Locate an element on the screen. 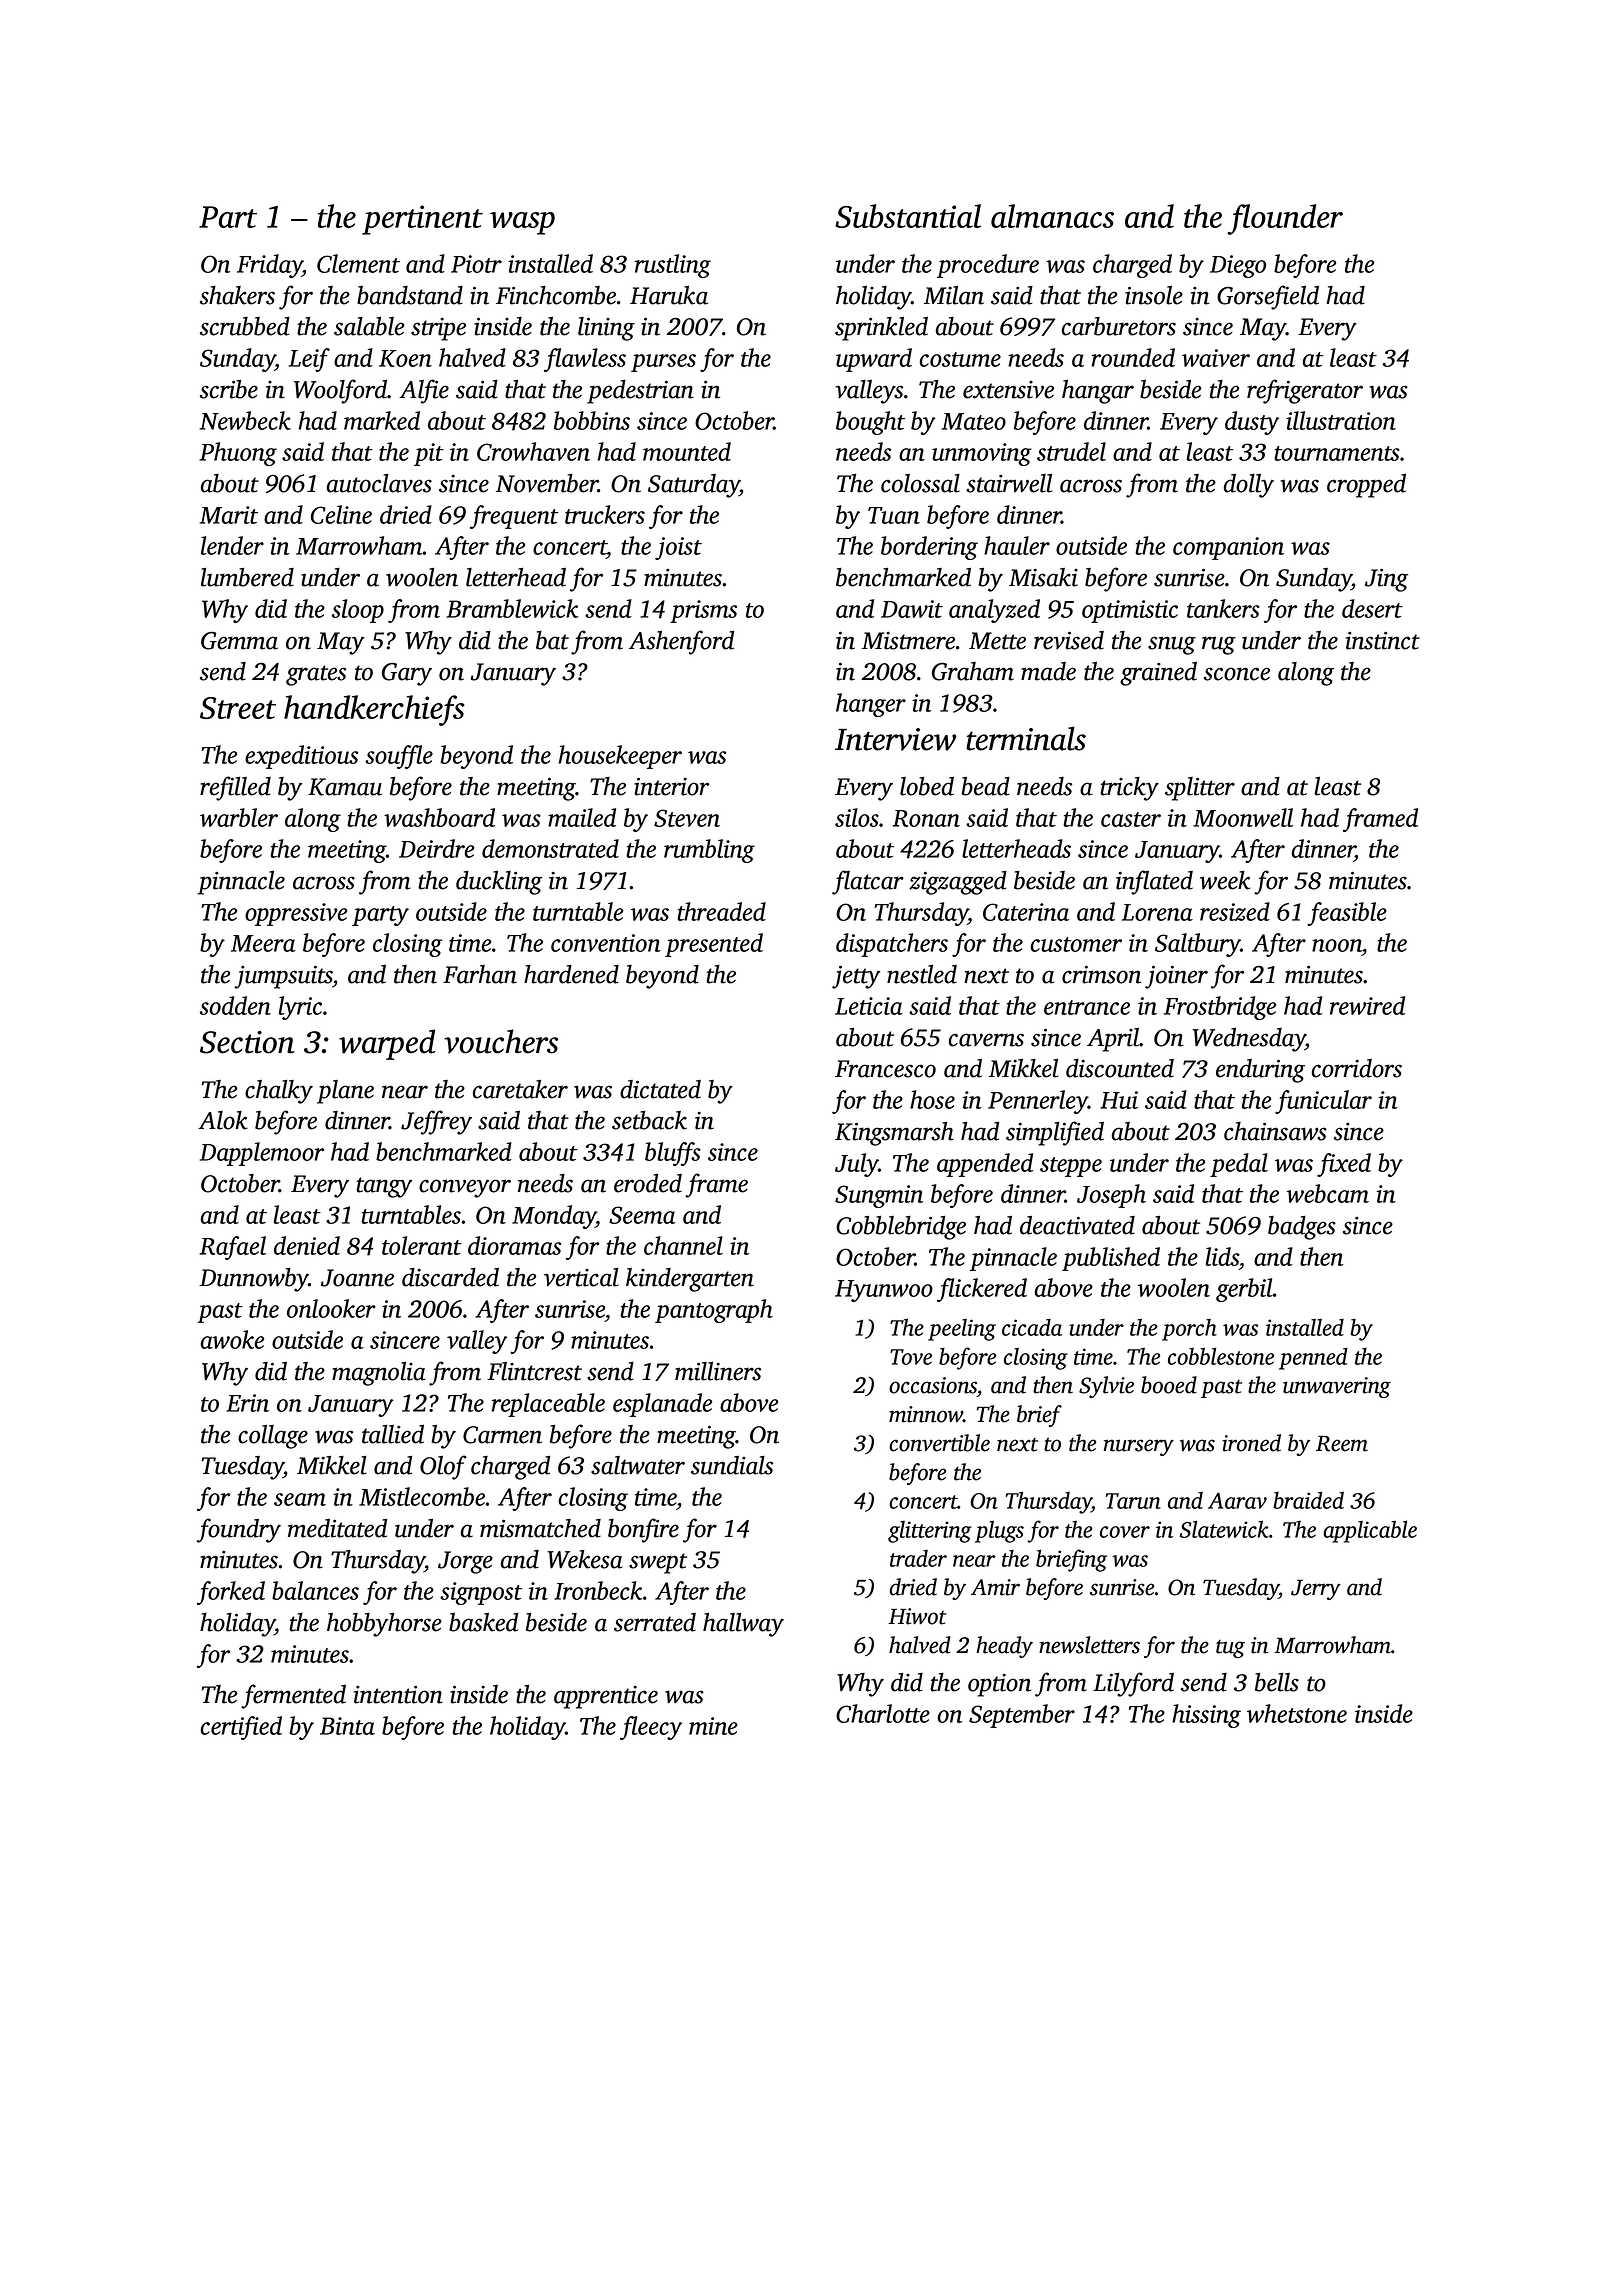  Farhan is located at coordinates (480, 974).
